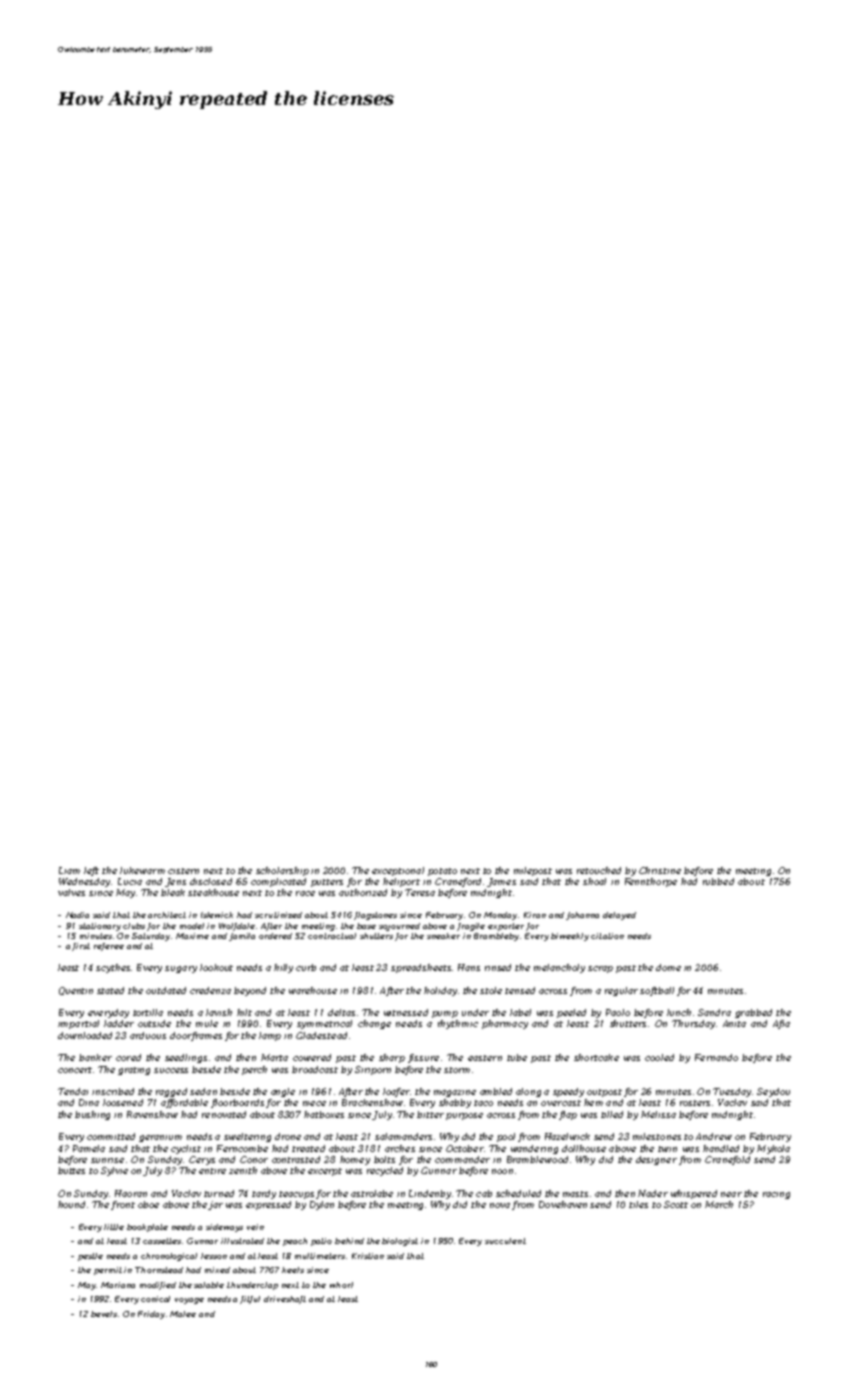 The image size is (849, 1400). What do you see at coordinates (469, 967) in the screenshot?
I see `Hans` at bounding box center [469, 967].
